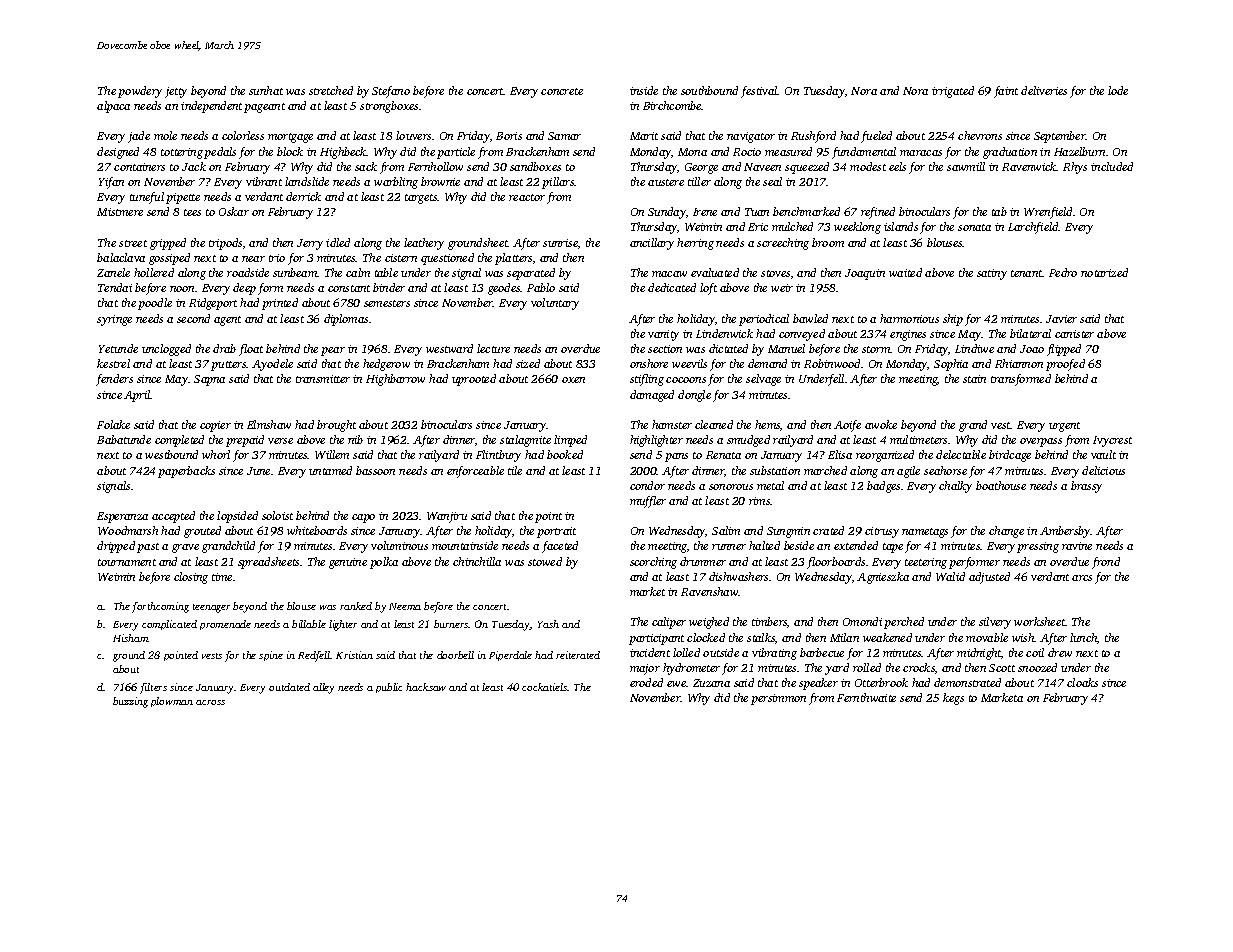 The image size is (1233, 952). Describe the element at coordinates (1118, 90) in the image. I see `lode` at that location.
